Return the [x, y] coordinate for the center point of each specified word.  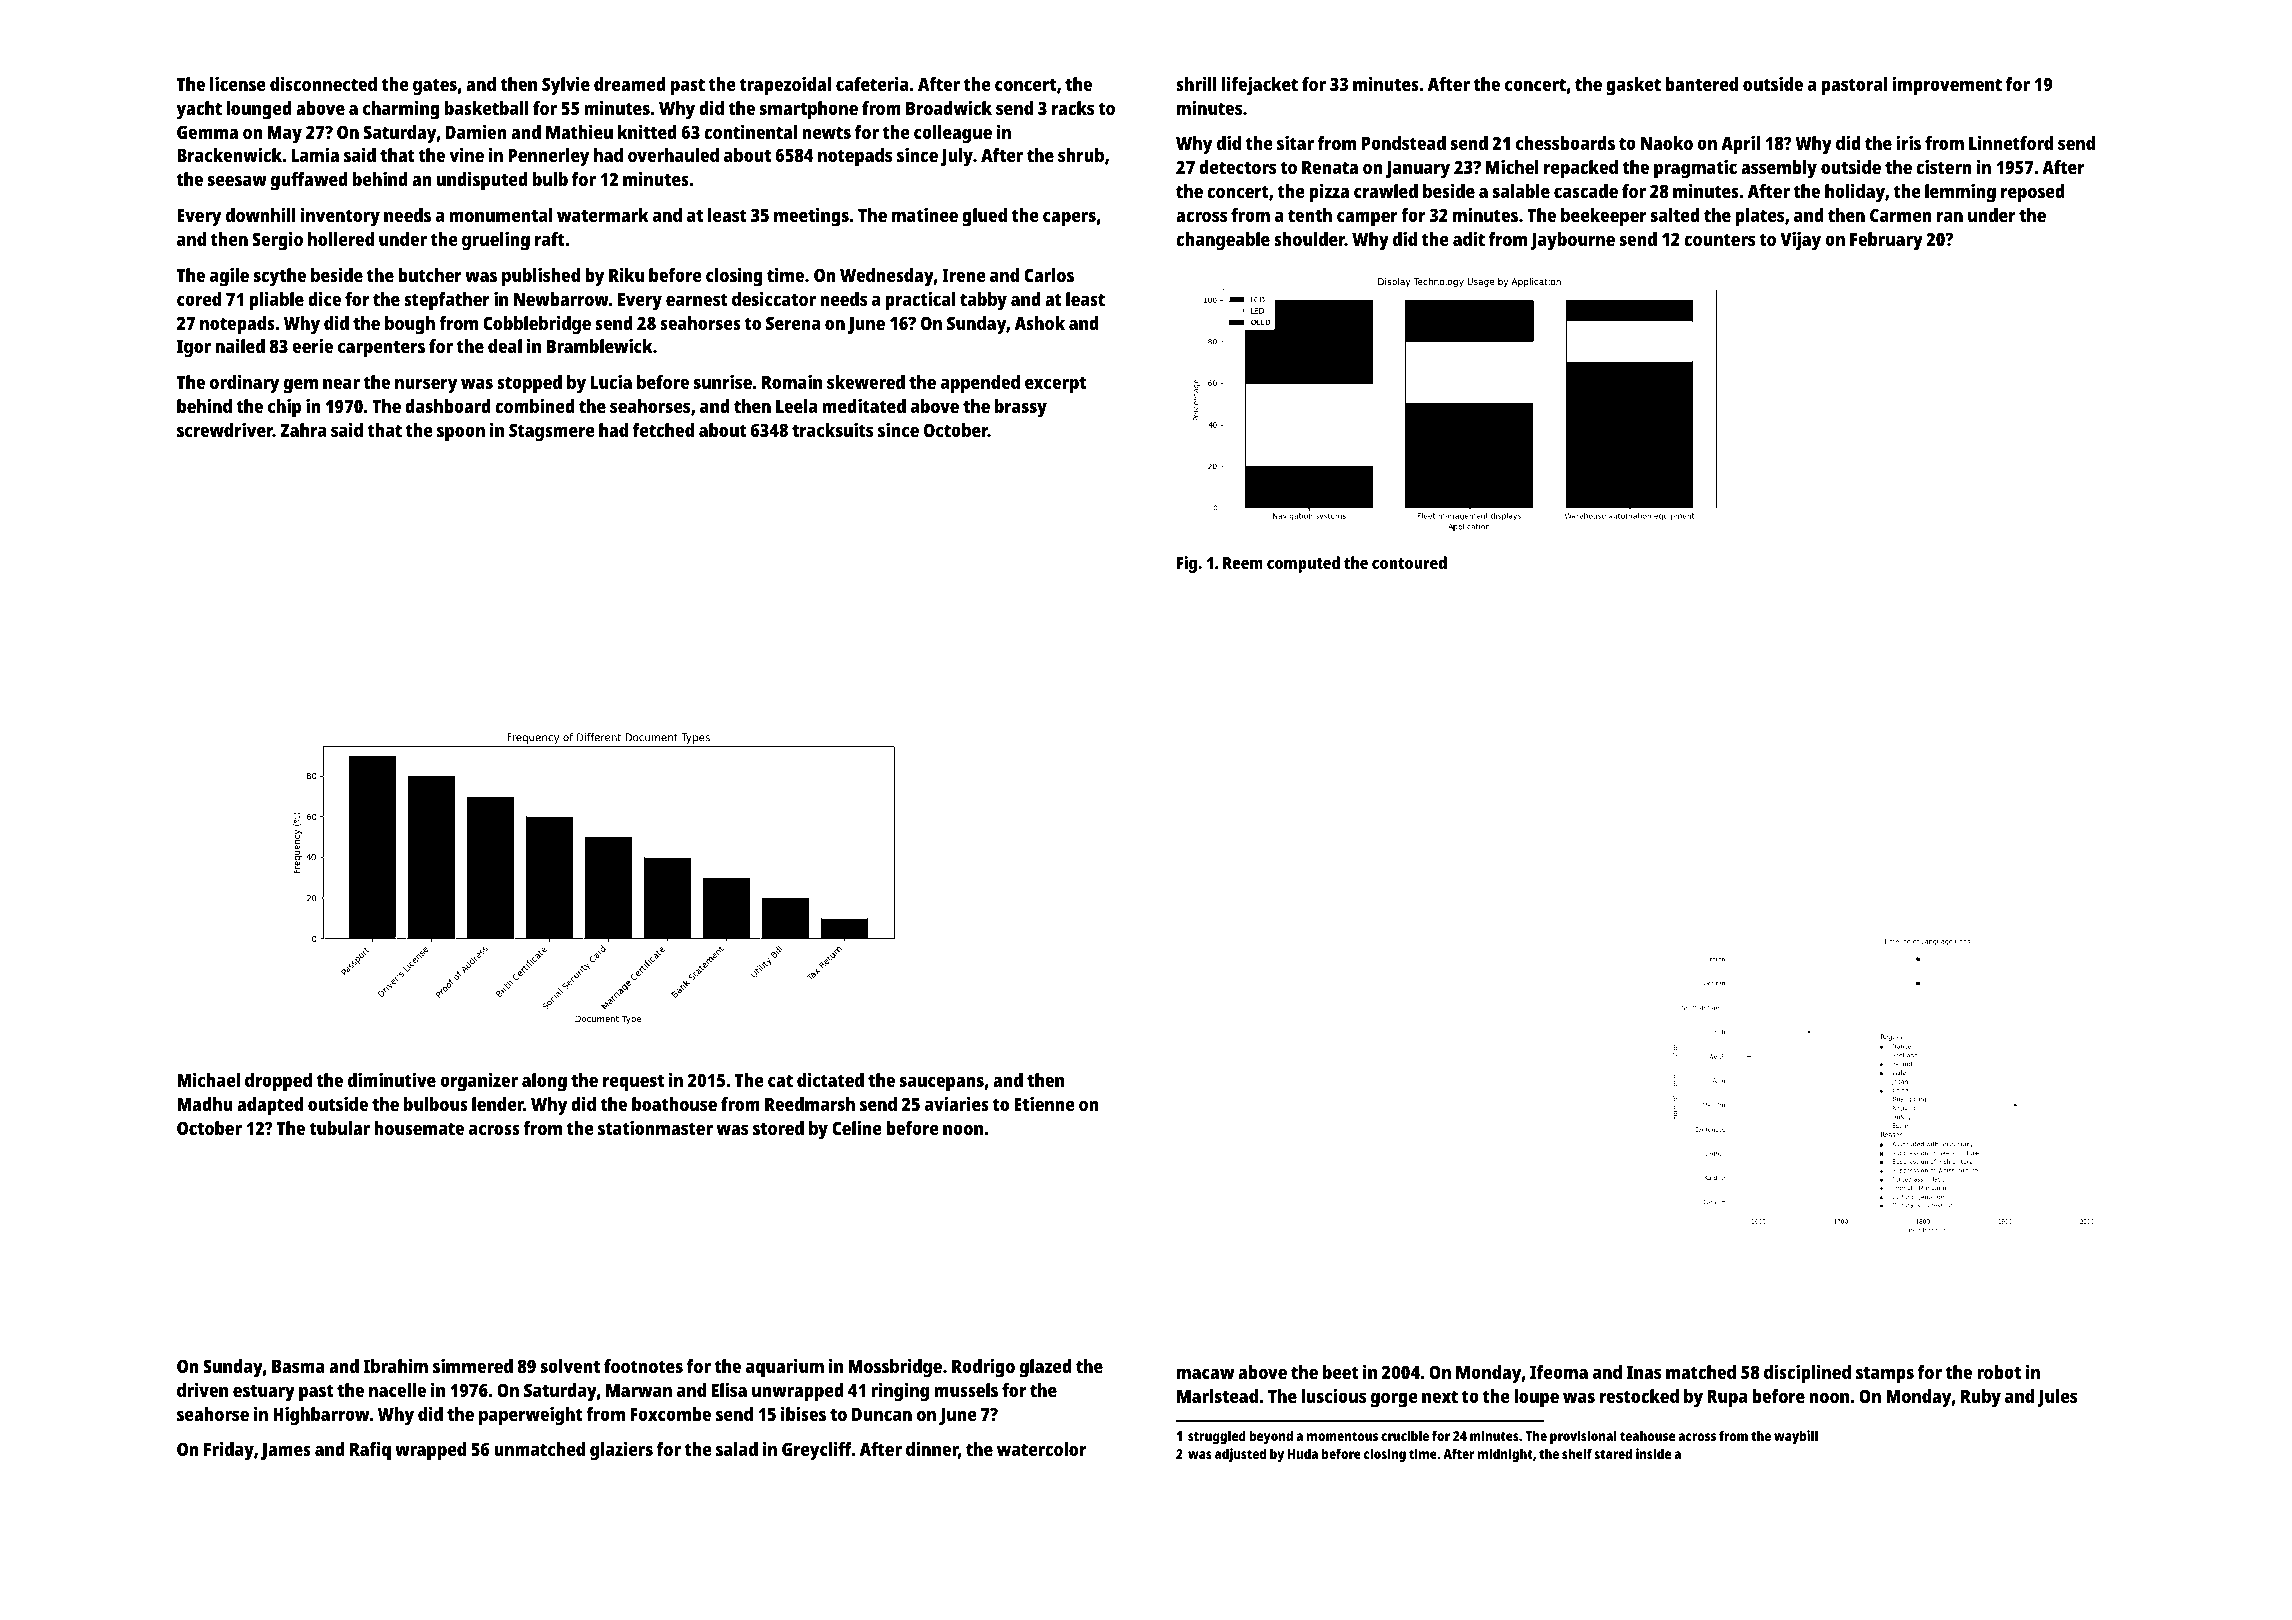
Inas [1644, 1372]
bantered [1701, 84]
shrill [1196, 84]
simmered [473, 1366]
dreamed [630, 84]
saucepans [942, 1084]
